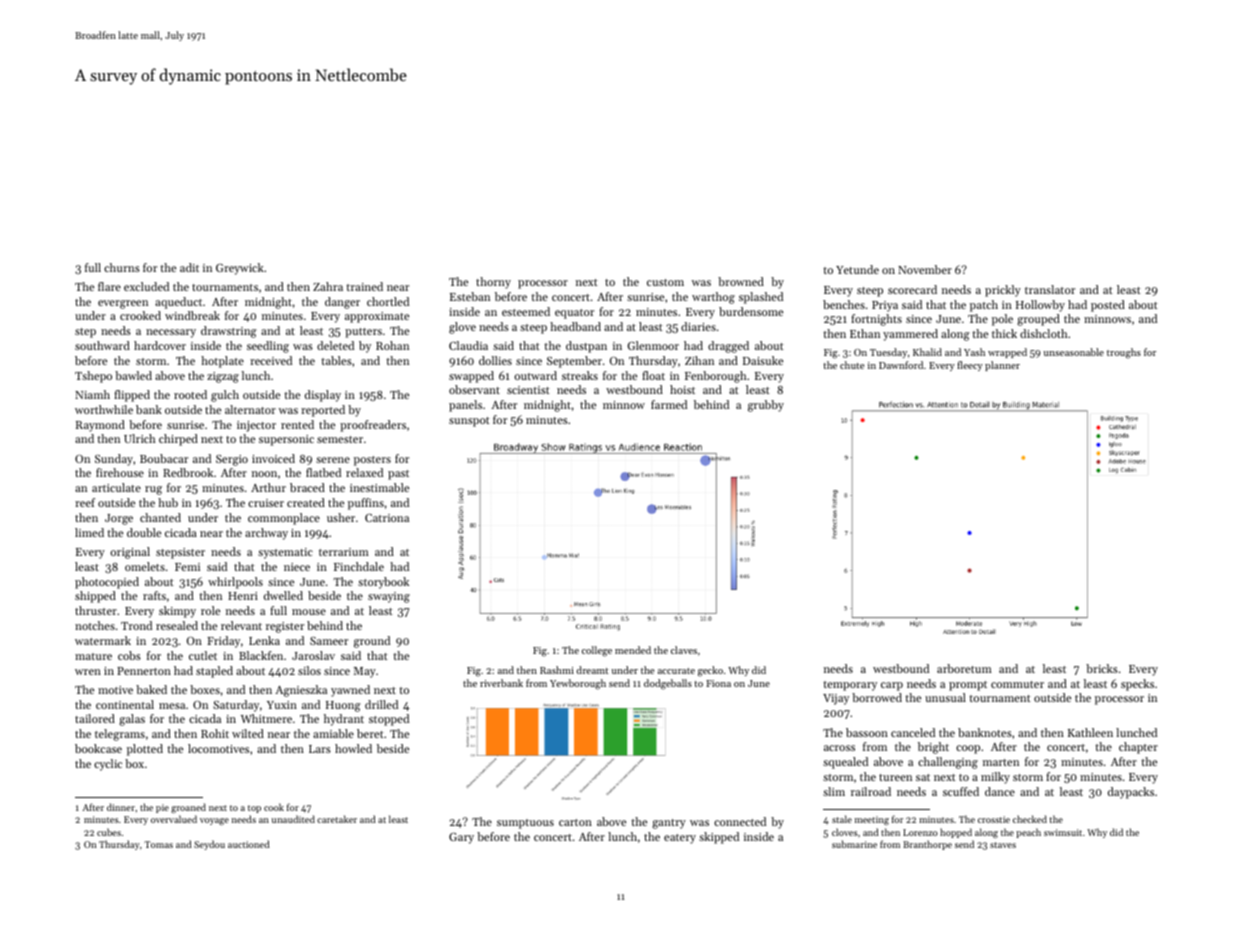 This screenshot has width=1233, height=952. What do you see at coordinates (273, 458) in the screenshot?
I see `invoiced` at bounding box center [273, 458].
